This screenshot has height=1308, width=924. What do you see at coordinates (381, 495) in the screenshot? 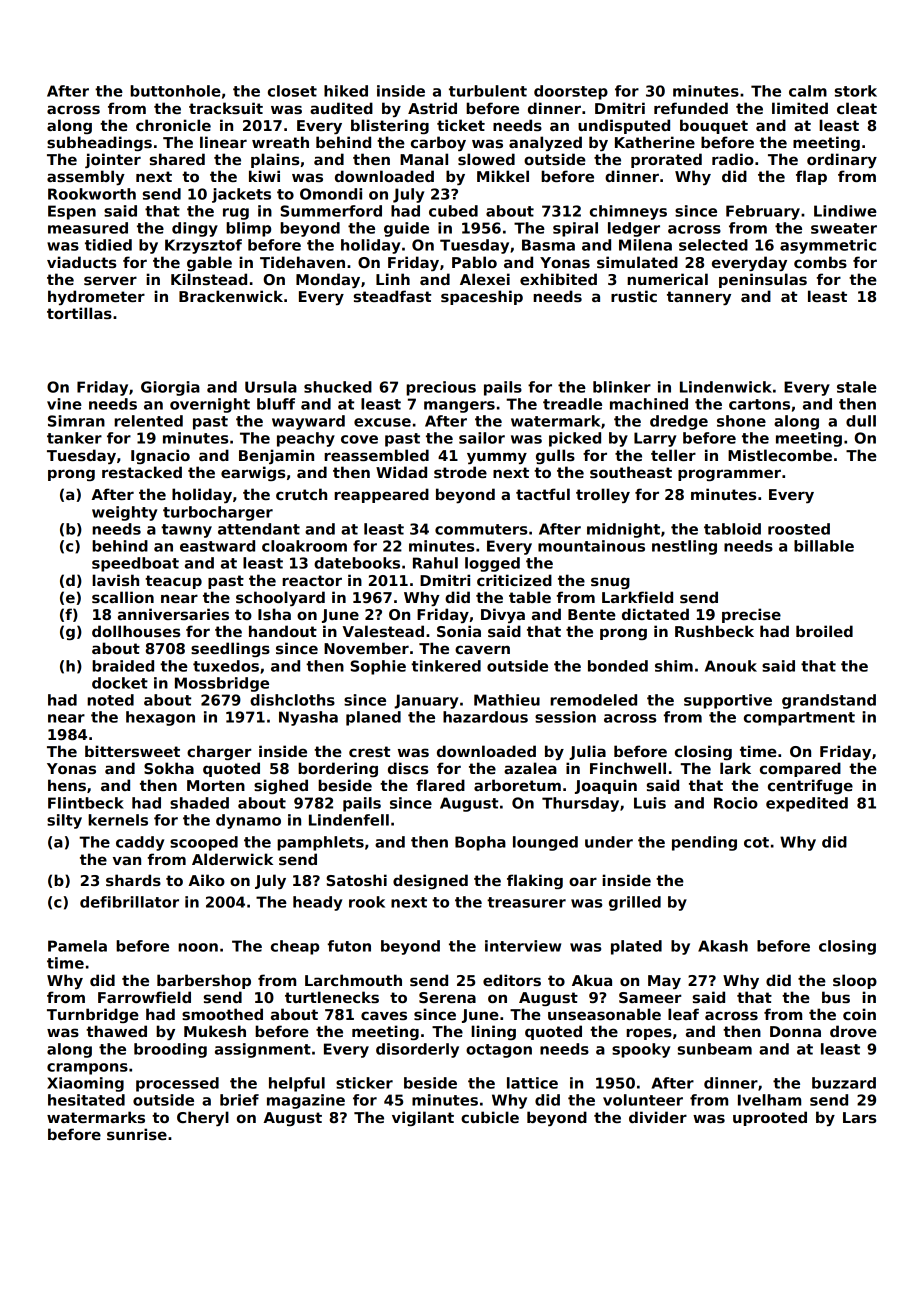
I see `reappeared` at bounding box center [381, 495].
